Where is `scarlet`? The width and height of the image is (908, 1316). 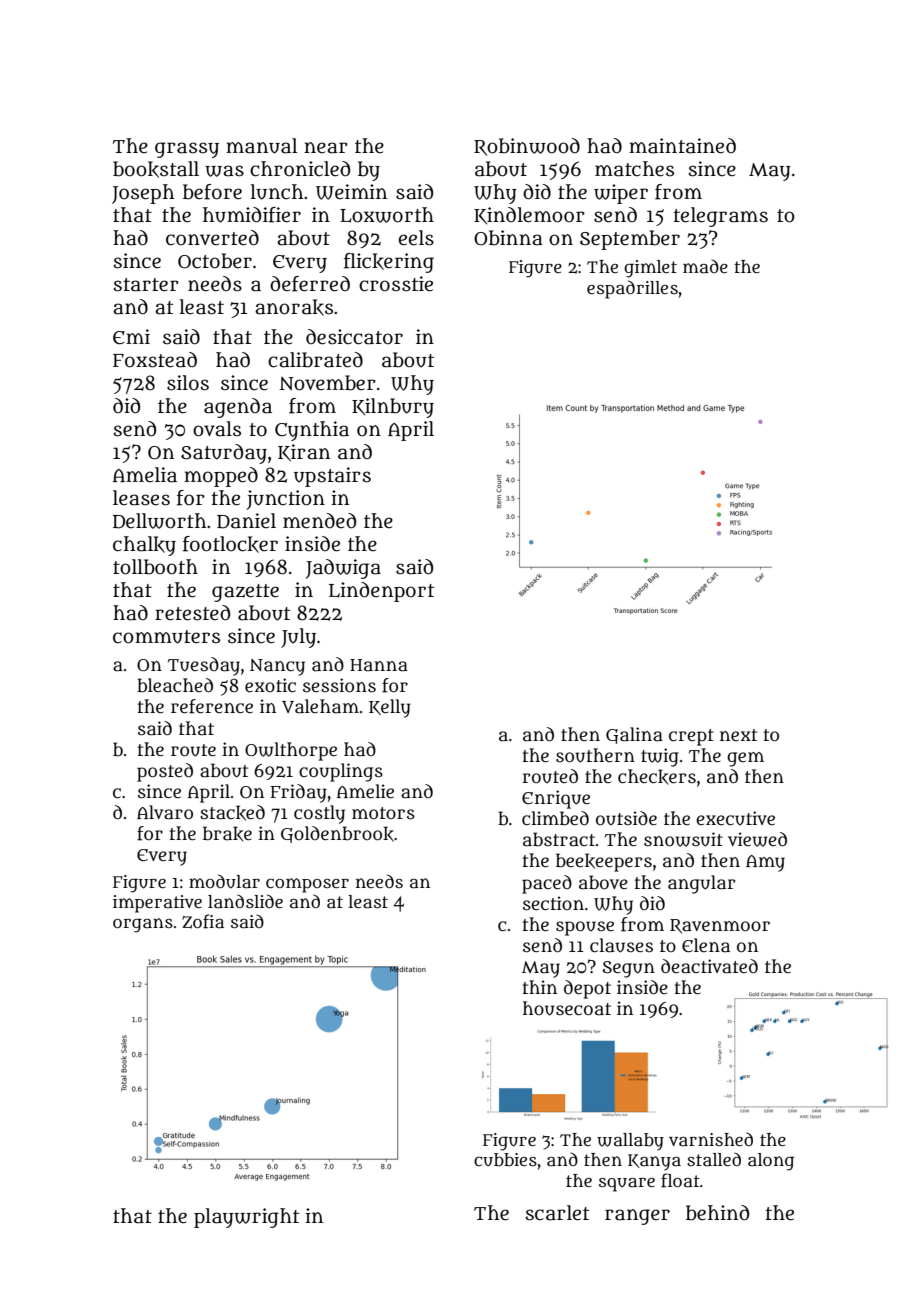 scarlet is located at coordinates (558, 1213).
